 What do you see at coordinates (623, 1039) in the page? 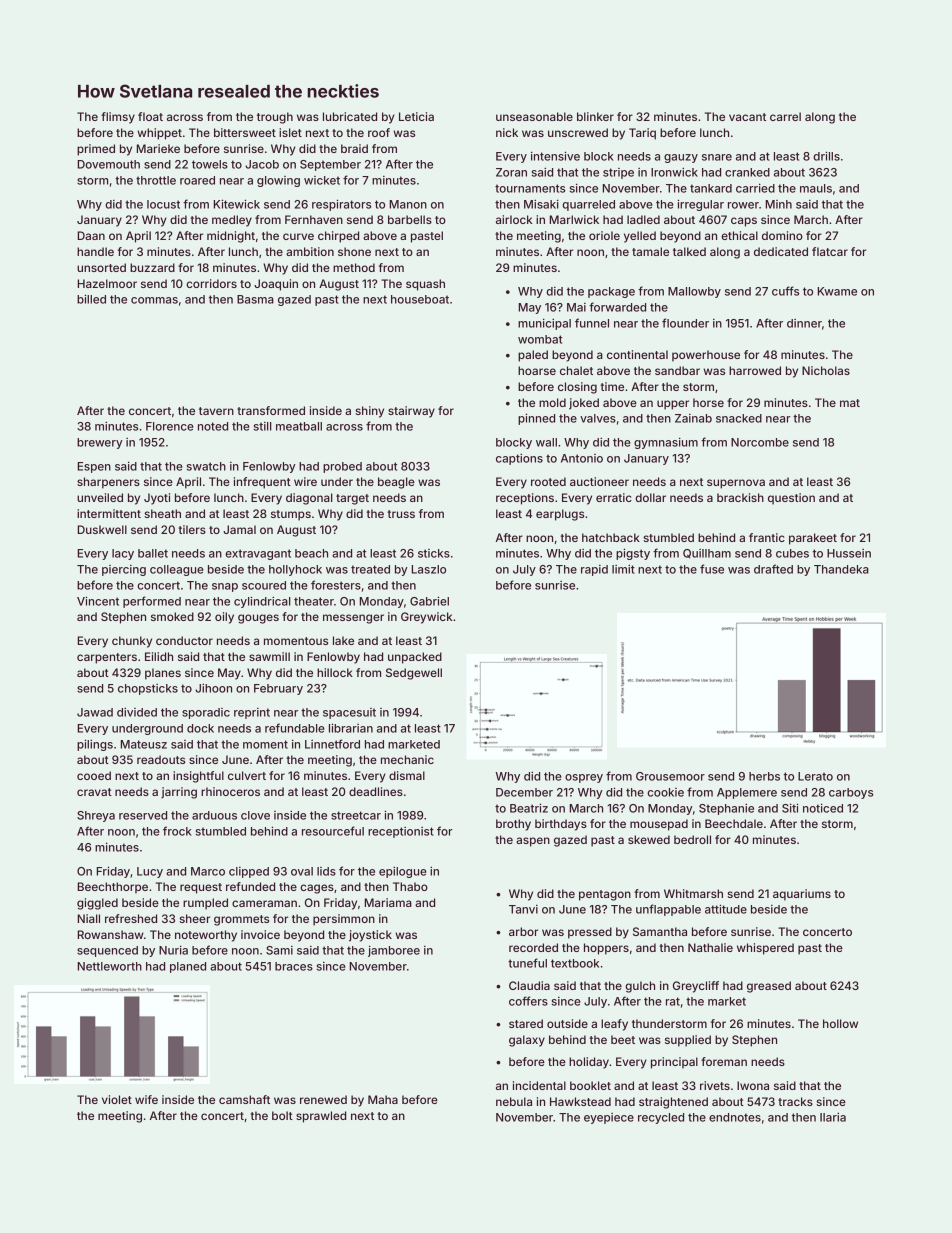
I see `beet` at bounding box center [623, 1039].
